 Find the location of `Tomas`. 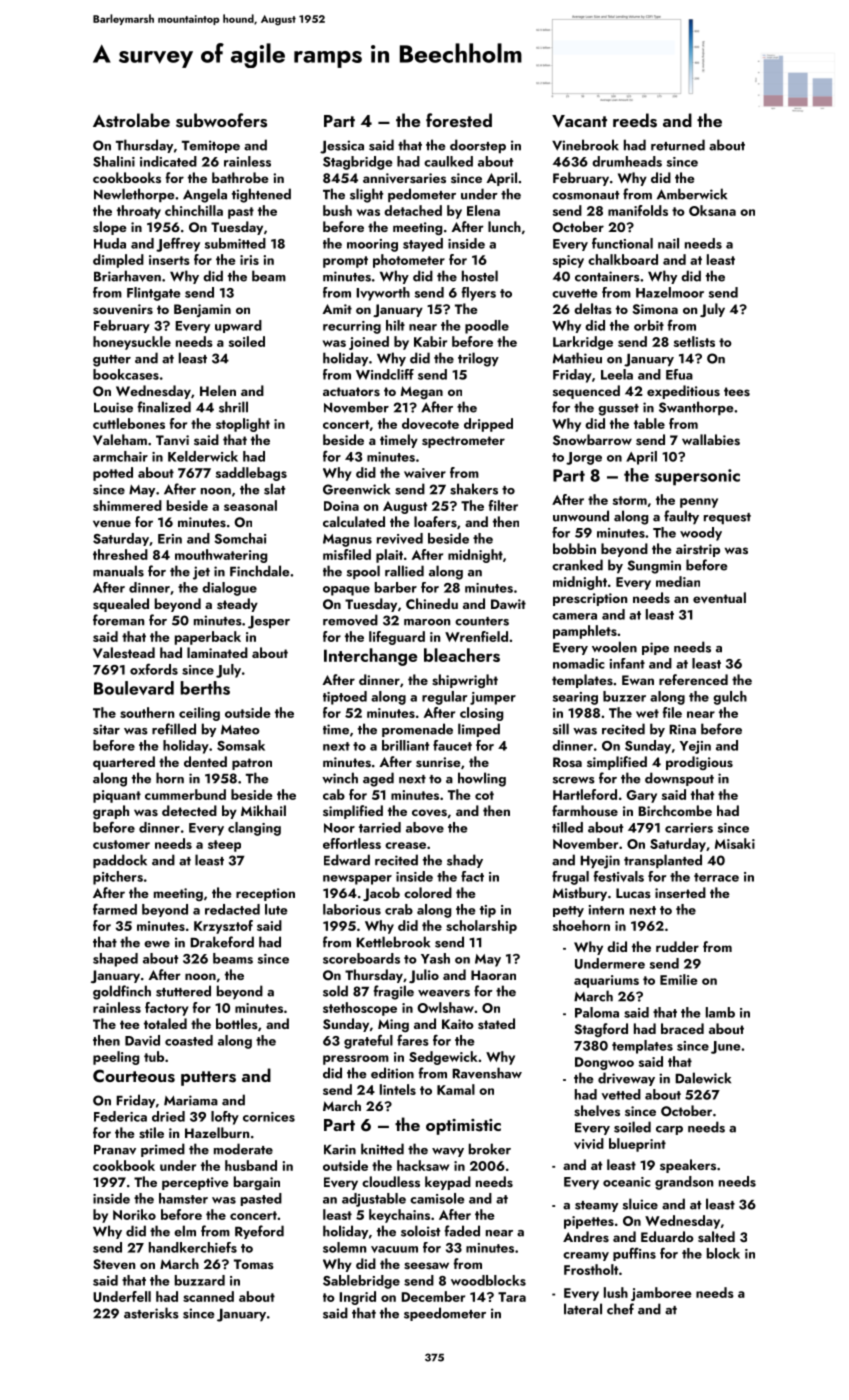

Tomas is located at coordinates (254, 1264).
